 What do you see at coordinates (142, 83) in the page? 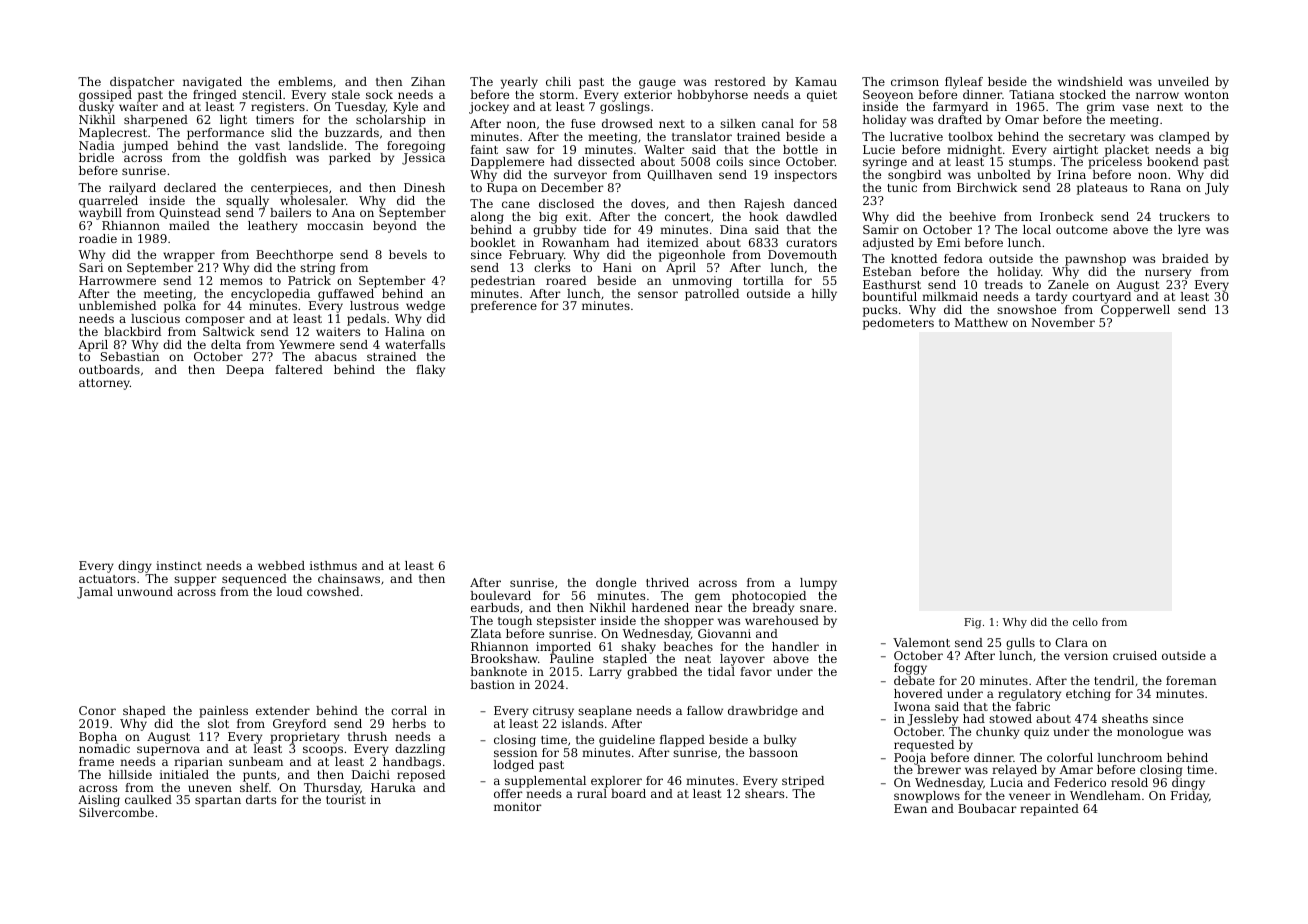
I see `dispatcher` at bounding box center [142, 83].
